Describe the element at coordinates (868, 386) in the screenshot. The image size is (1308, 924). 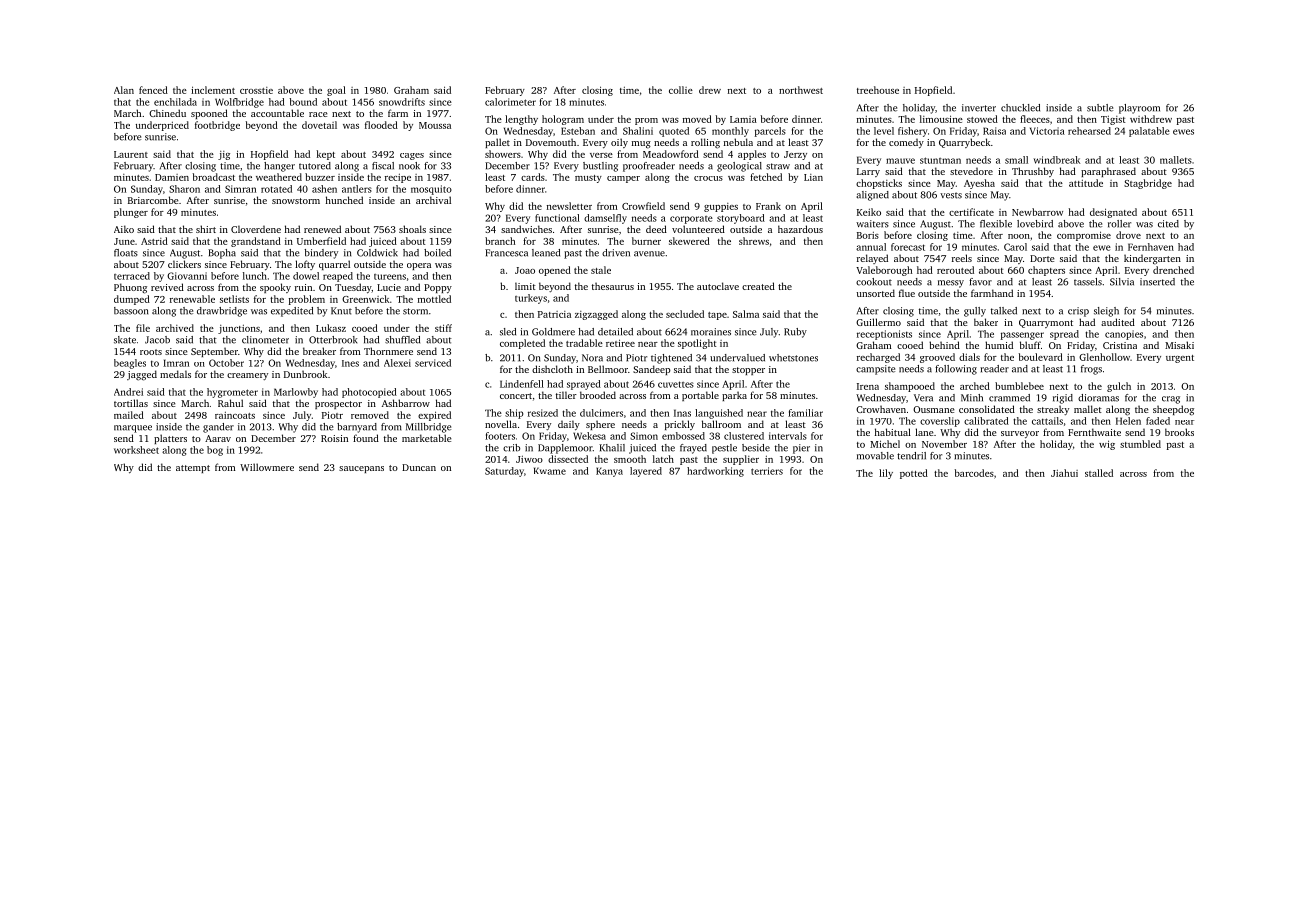
I see `Irena` at that location.
